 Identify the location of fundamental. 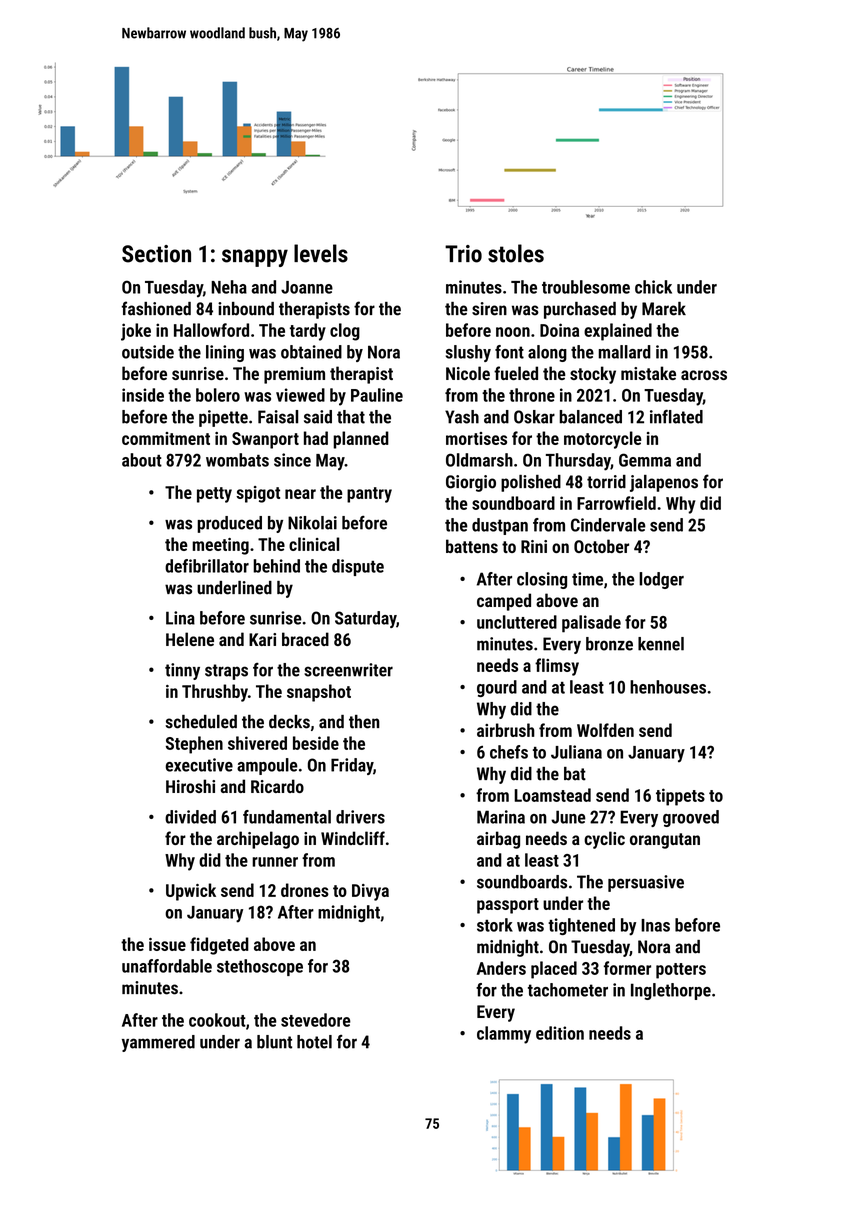
(287, 817).
